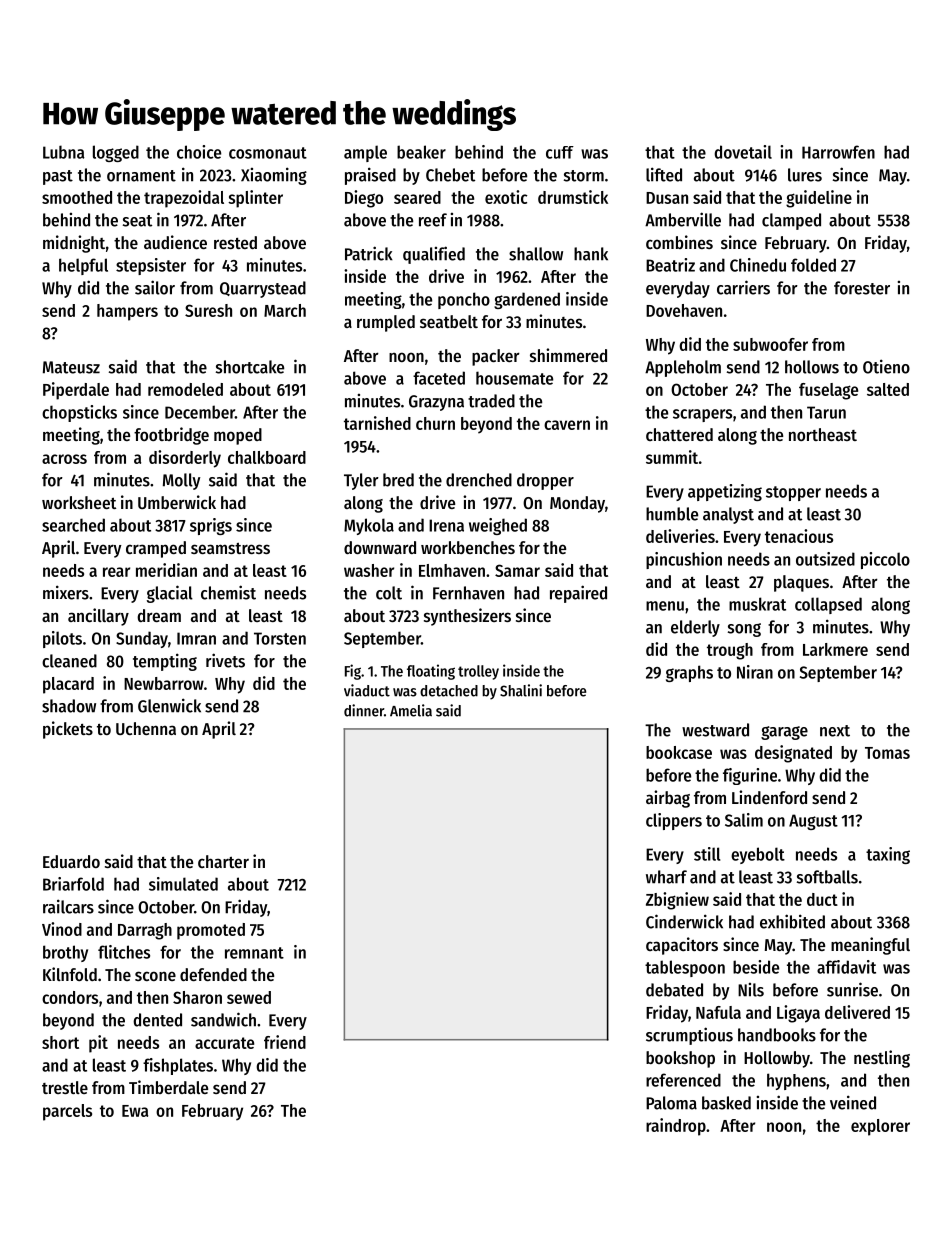 Image resolution: width=952 pixels, height=1233 pixels. Describe the element at coordinates (421, 152) in the screenshot. I see `beaker` at that location.
